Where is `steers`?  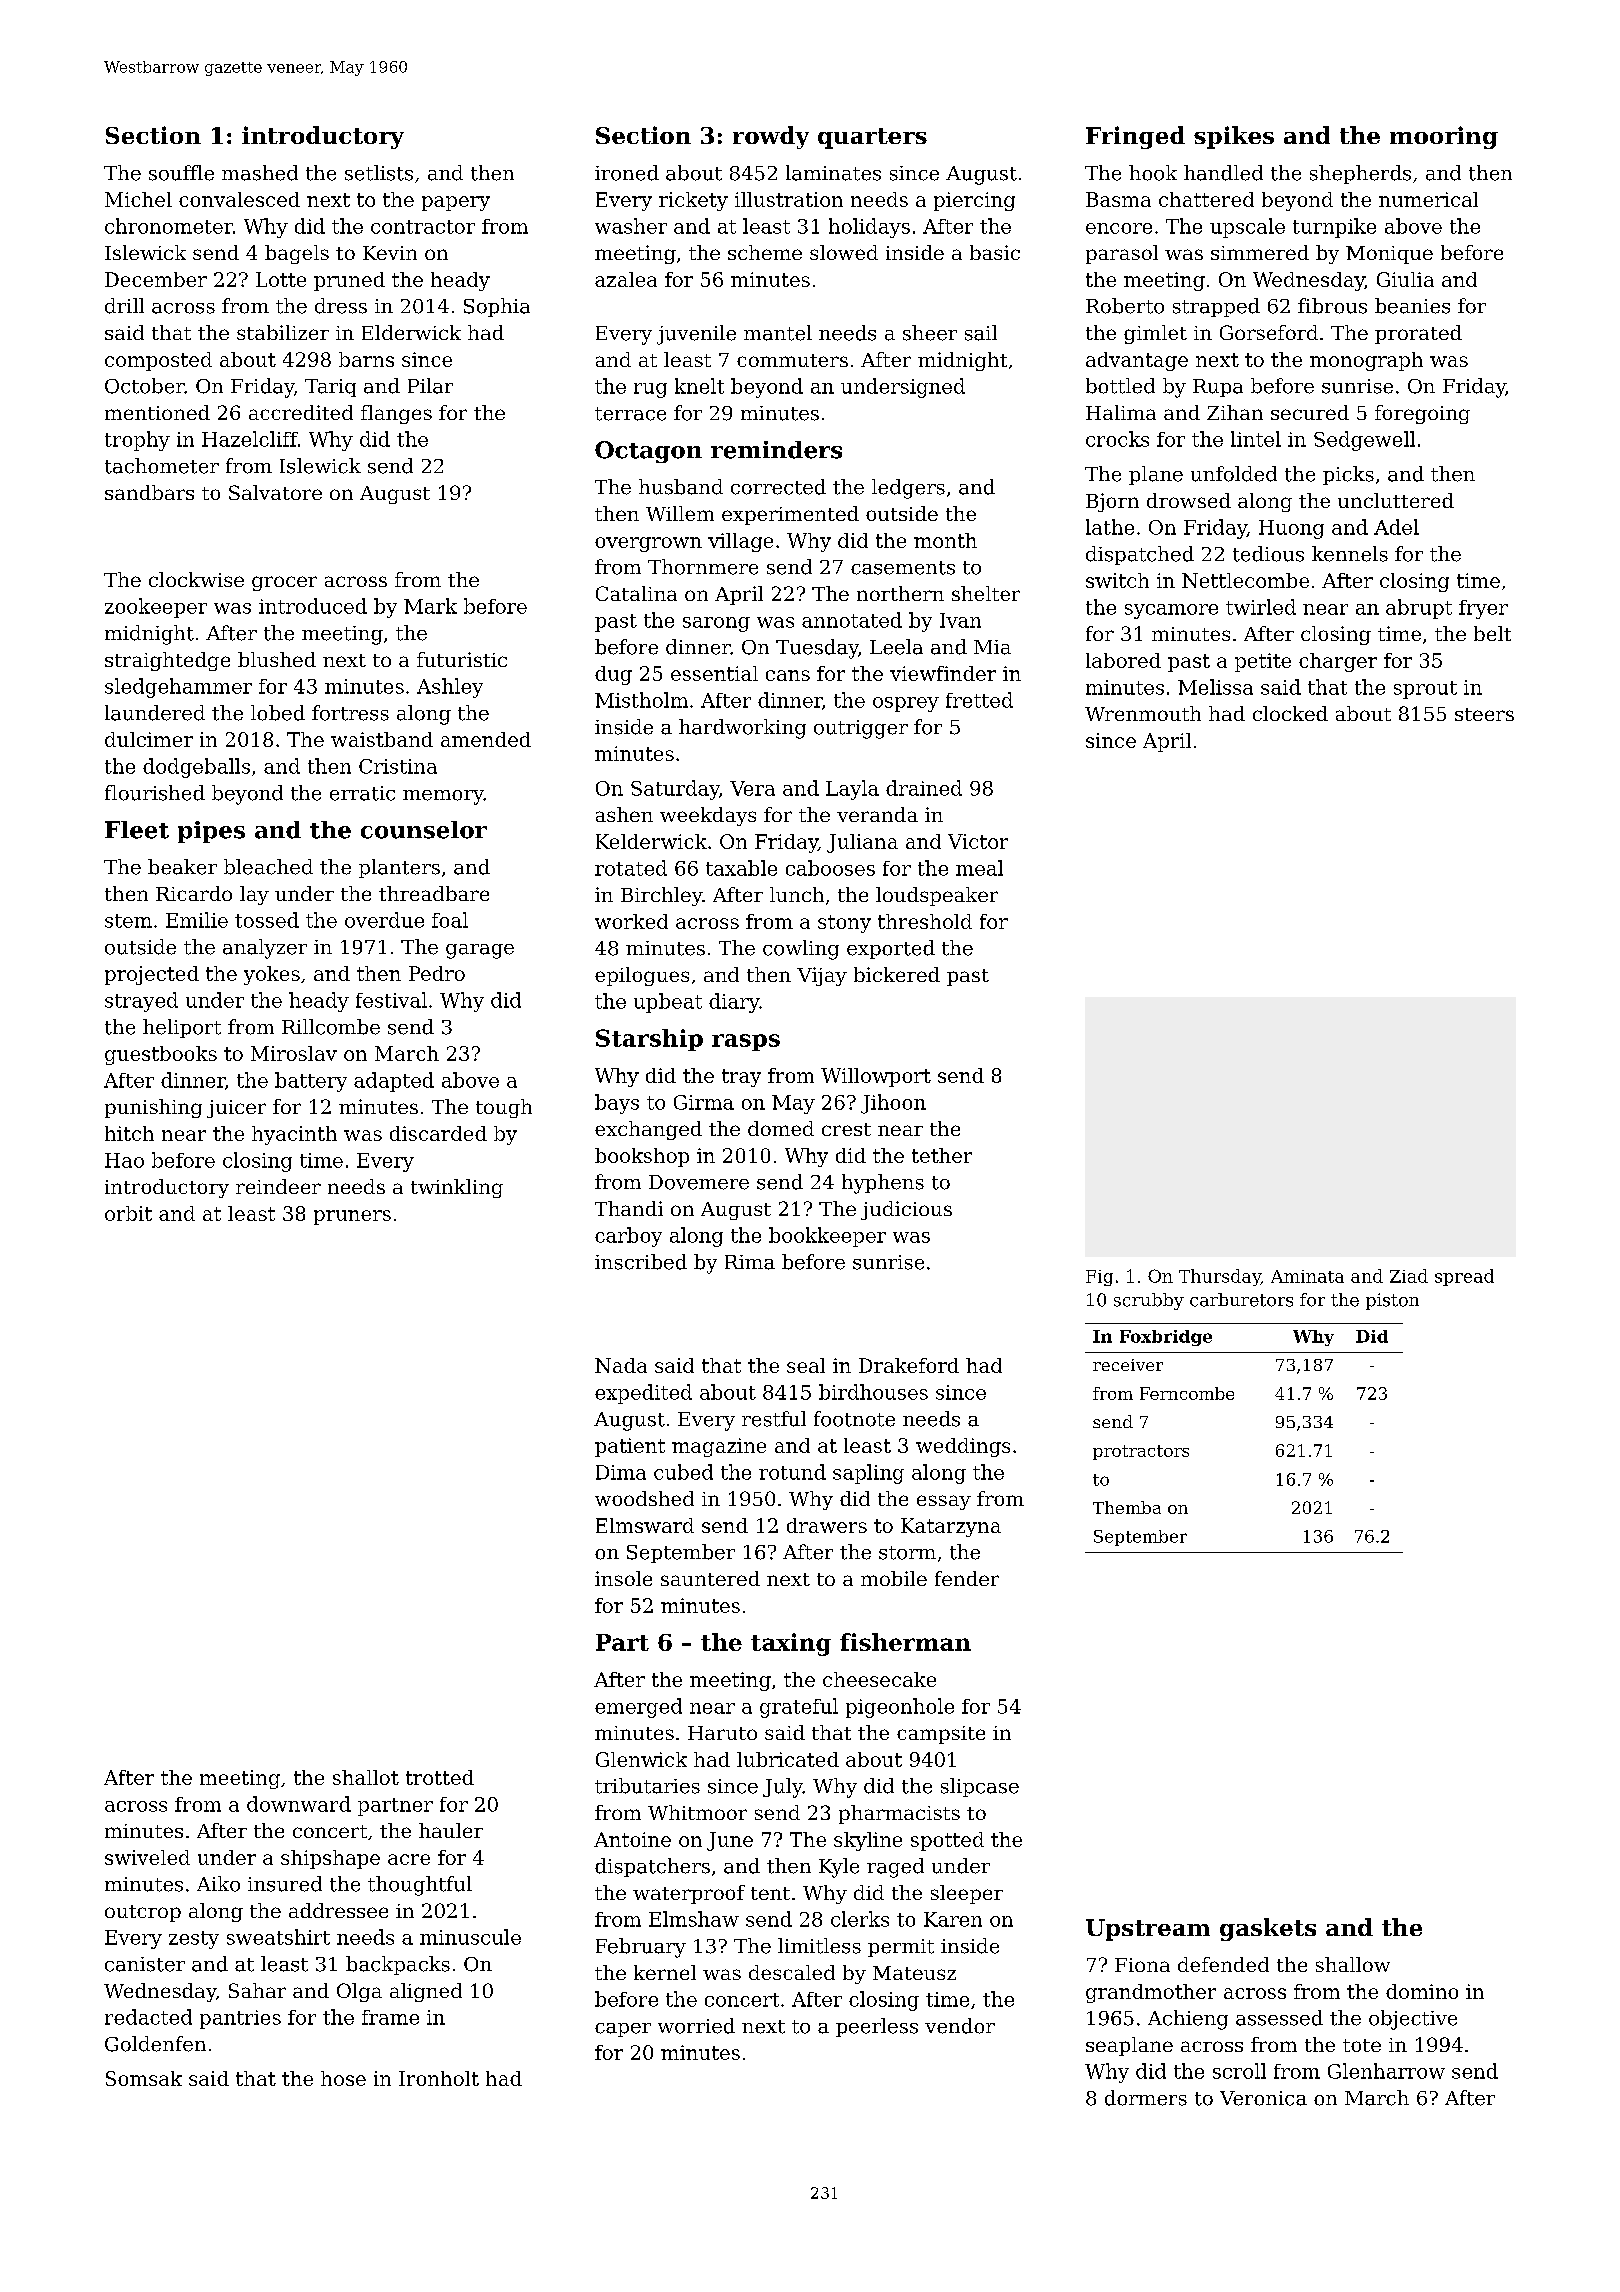
steers is located at coordinates (1484, 714).
